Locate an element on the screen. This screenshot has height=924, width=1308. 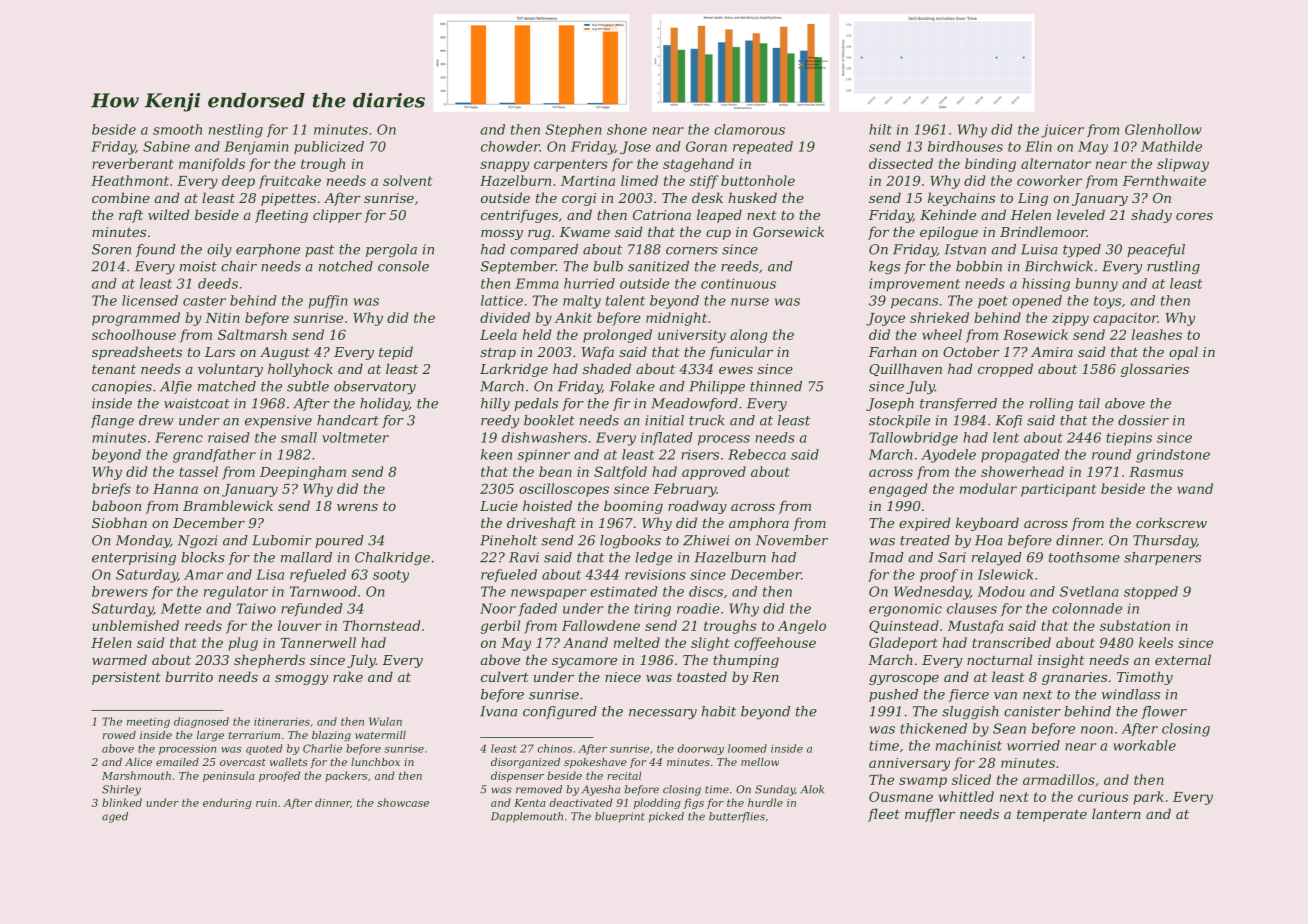
Siobhan is located at coordinates (119, 522).
